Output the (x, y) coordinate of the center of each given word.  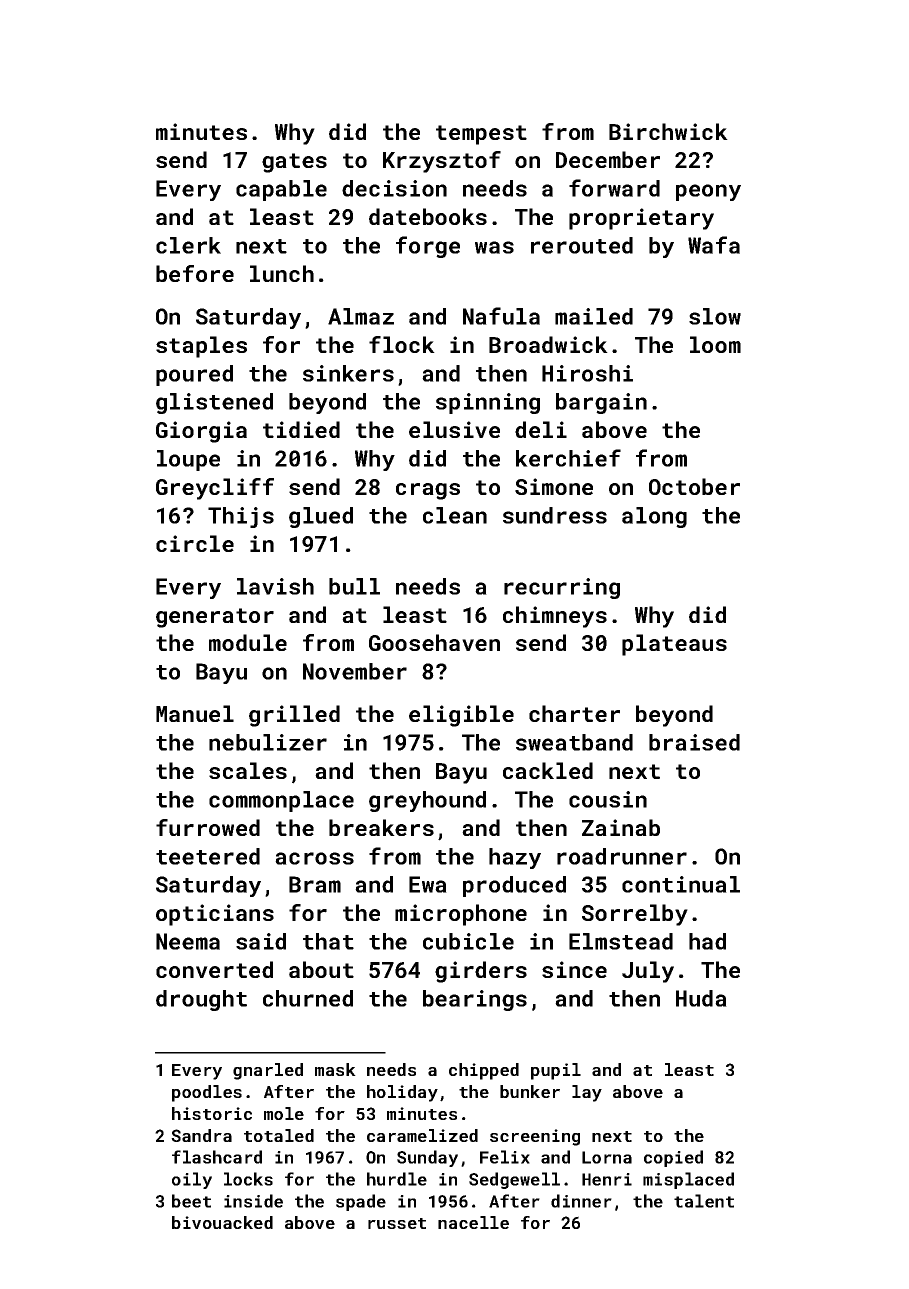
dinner (581, 1201)
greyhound (427, 801)
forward (614, 188)
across (314, 858)
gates (294, 163)
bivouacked (222, 1222)
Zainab (621, 827)
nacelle (473, 1222)
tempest (481, 135)
